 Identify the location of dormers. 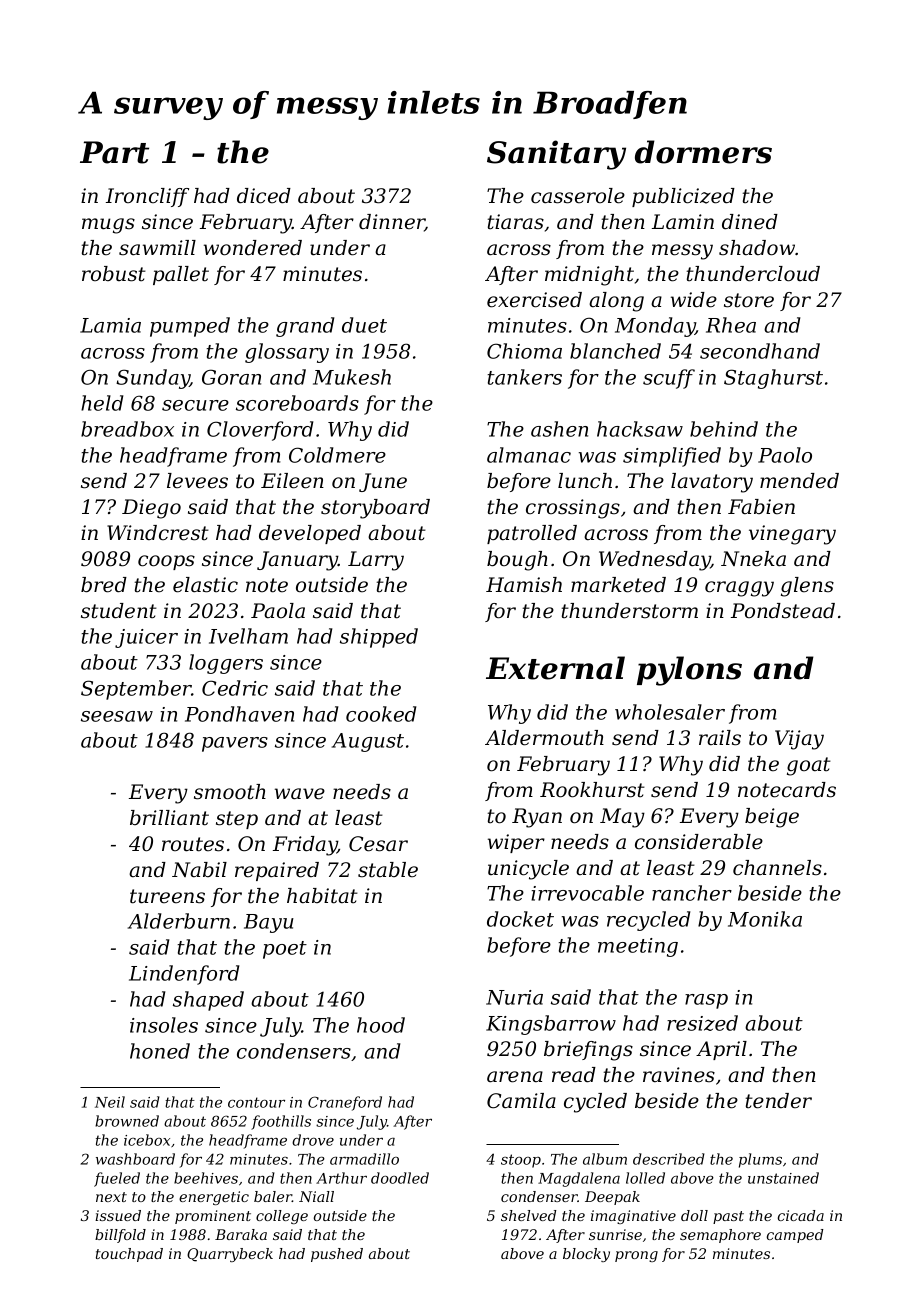
(703, 152).
